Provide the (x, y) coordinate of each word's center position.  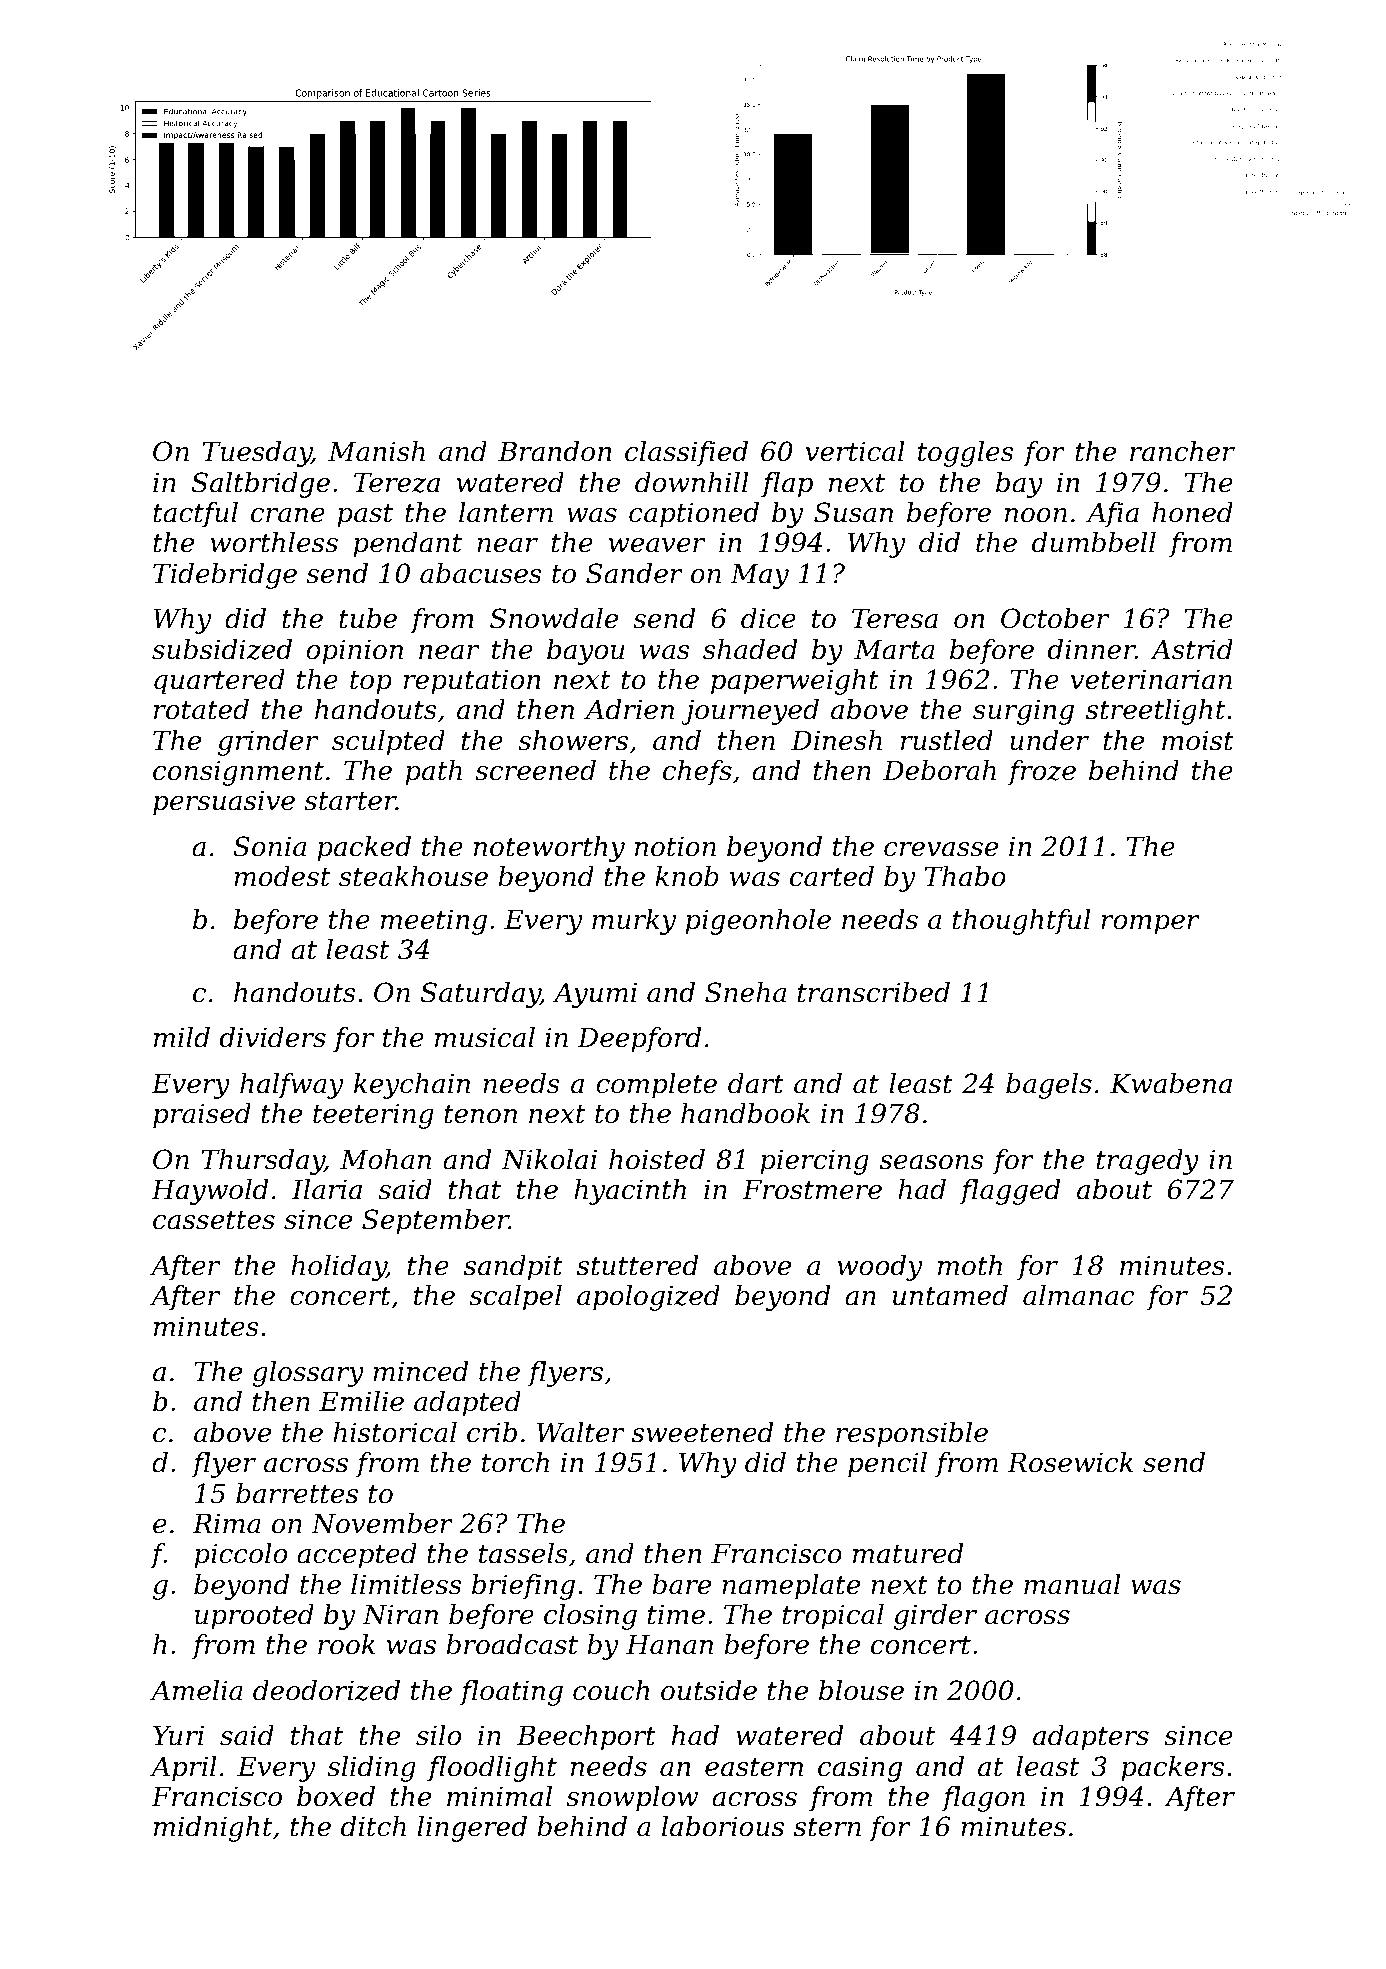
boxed (336, 1796)
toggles (966, 454)
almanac (1078, 1295)
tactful (195, 515)
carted (832, 876)
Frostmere (812, 1190)
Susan (853, 512)
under (1049, 740)
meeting (434, 922)
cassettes (214, 1220)
